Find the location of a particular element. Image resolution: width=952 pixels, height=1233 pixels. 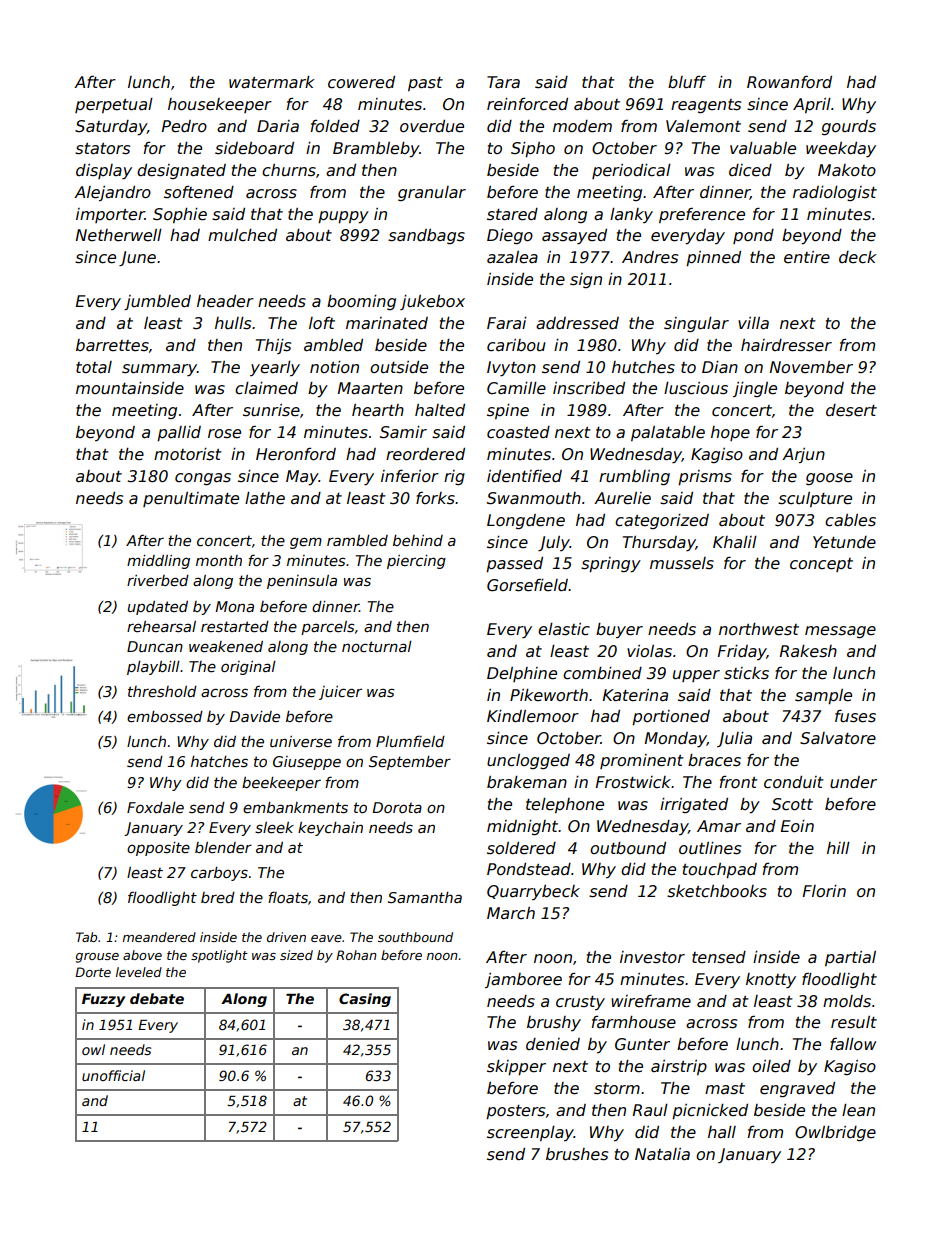

unofficial is located at coordinates (113, 1075).
